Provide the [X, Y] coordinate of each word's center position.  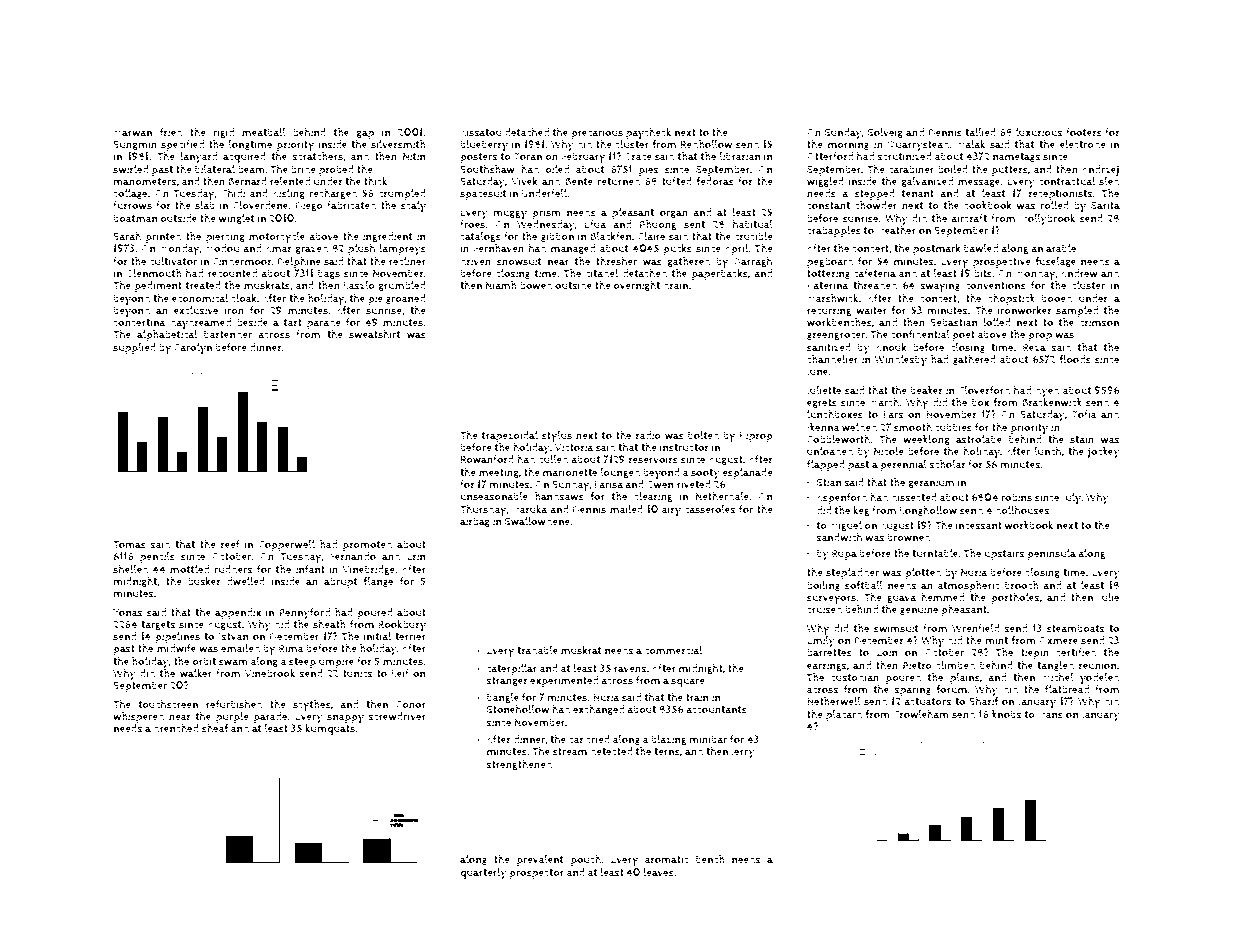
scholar [947, 464]
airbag [475, 522]
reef [230, 544]
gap [365, 134]
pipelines [177, 637]
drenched [176, 728]
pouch [586, 860]
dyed [1047, 392]
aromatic [667, 859]
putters [1010, 171]
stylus [557, 437]
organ [674, 214]
